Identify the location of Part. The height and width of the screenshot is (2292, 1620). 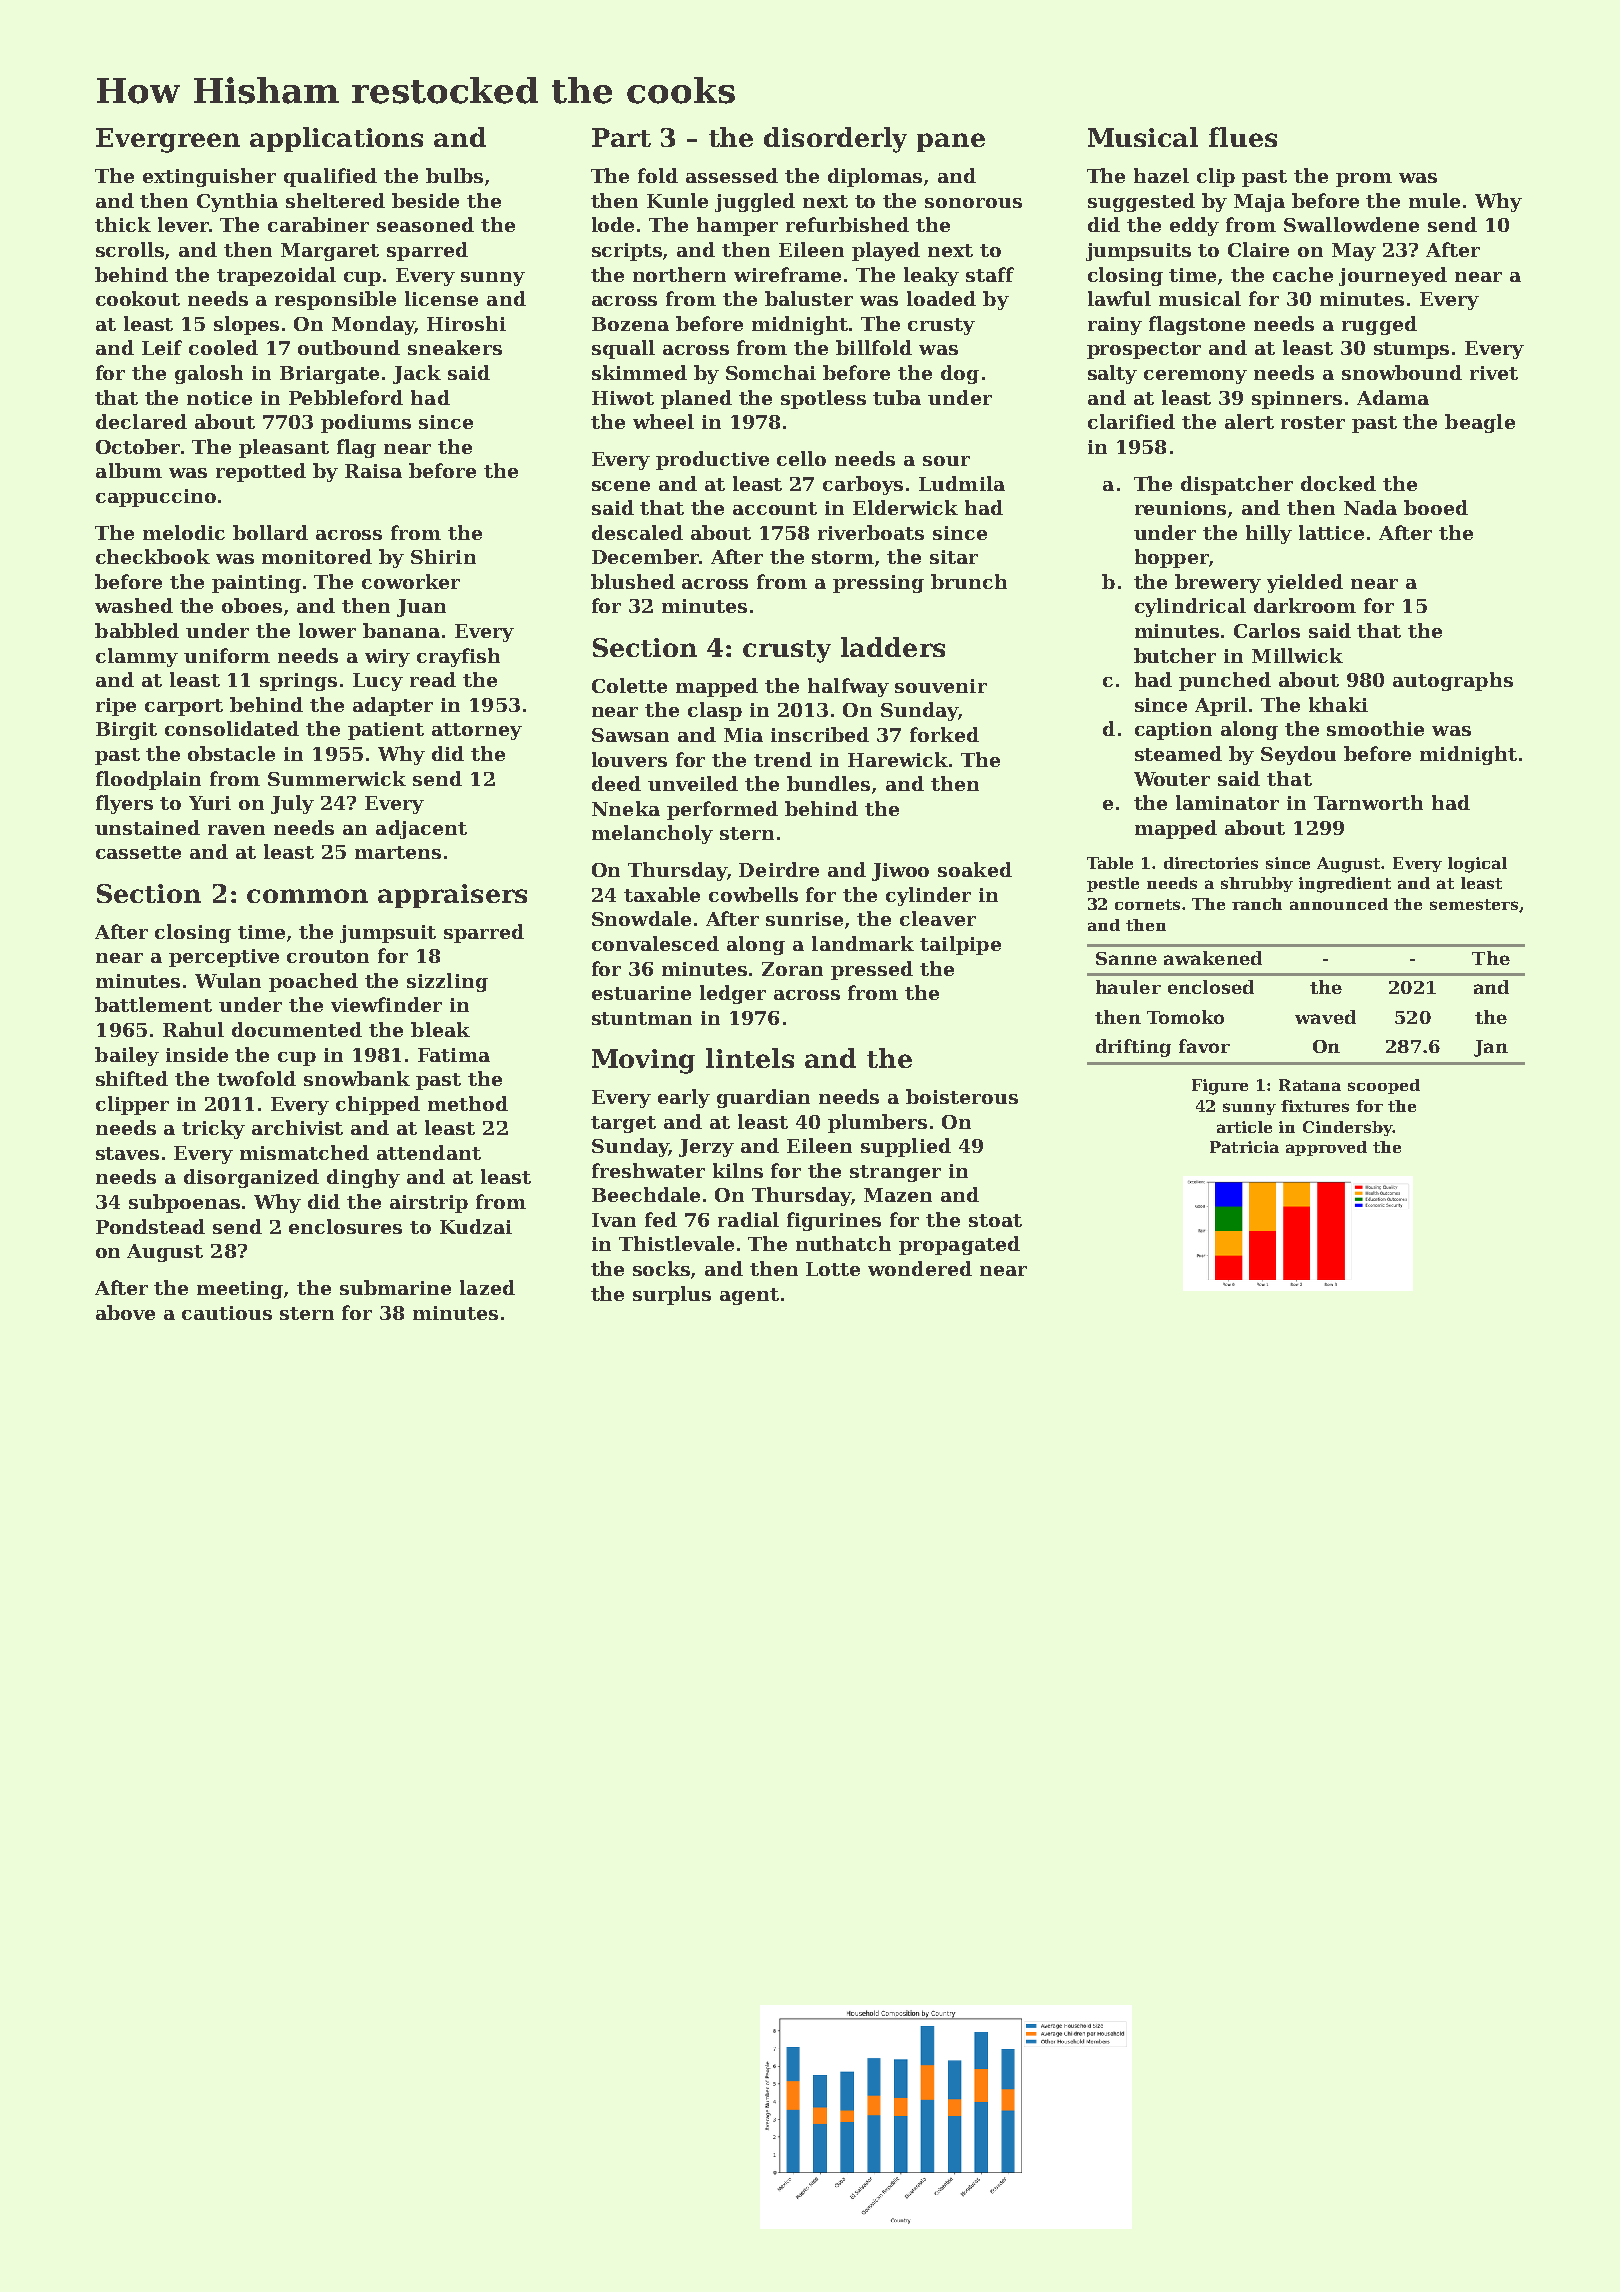
(621, 137).
